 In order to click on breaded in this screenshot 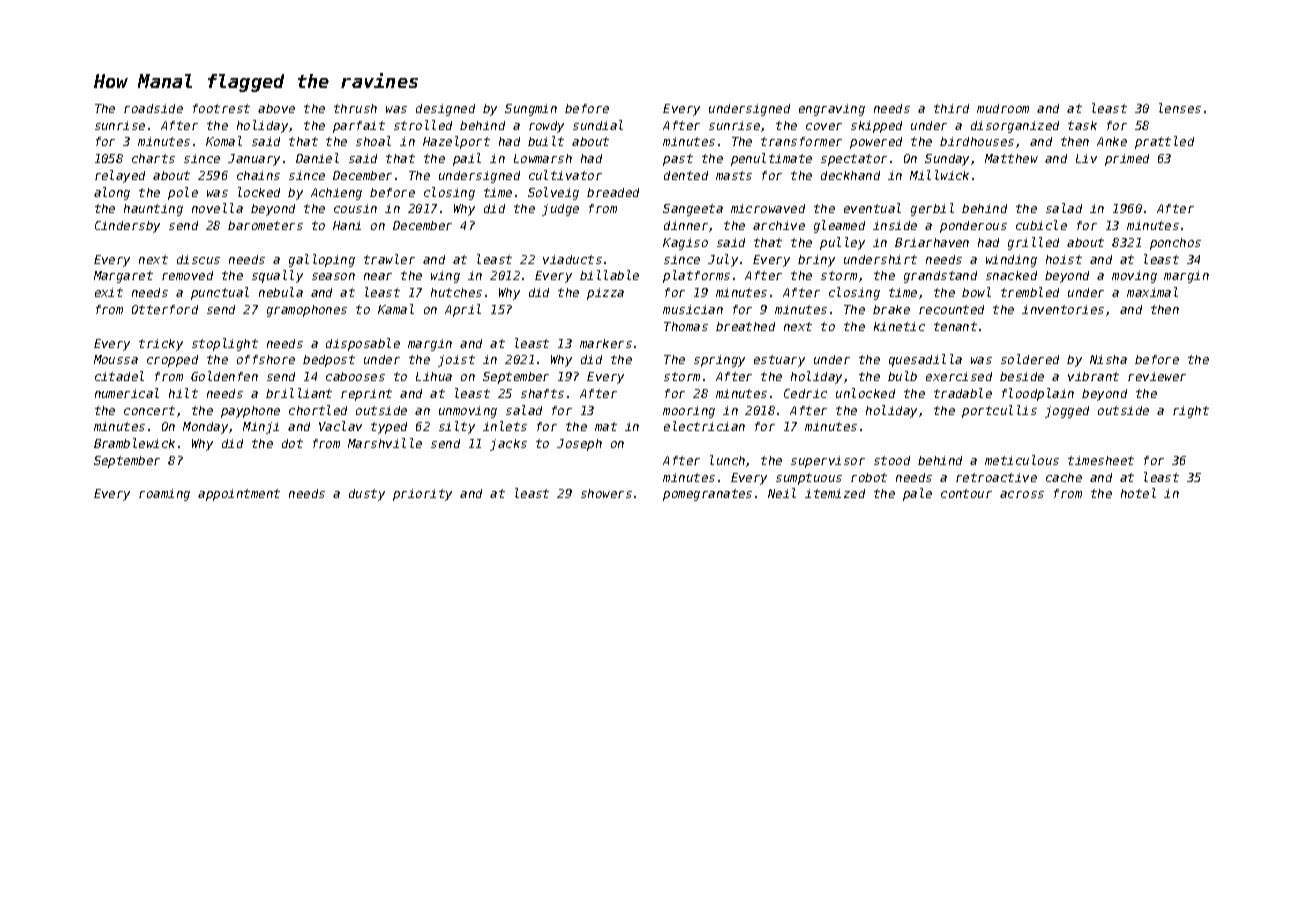, I will do `click(613, 192)`.
